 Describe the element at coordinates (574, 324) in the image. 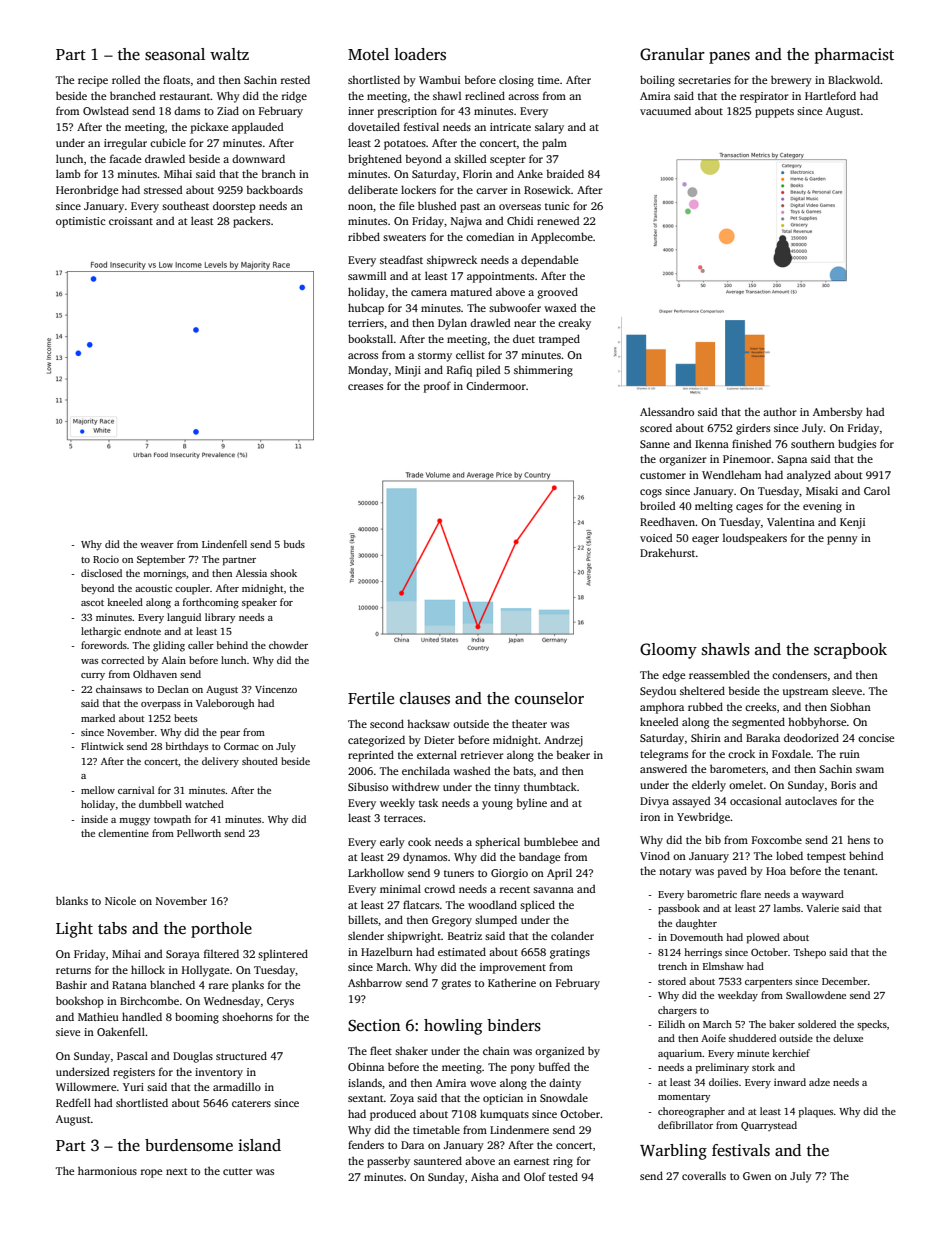

I see `creaky` at that location.
